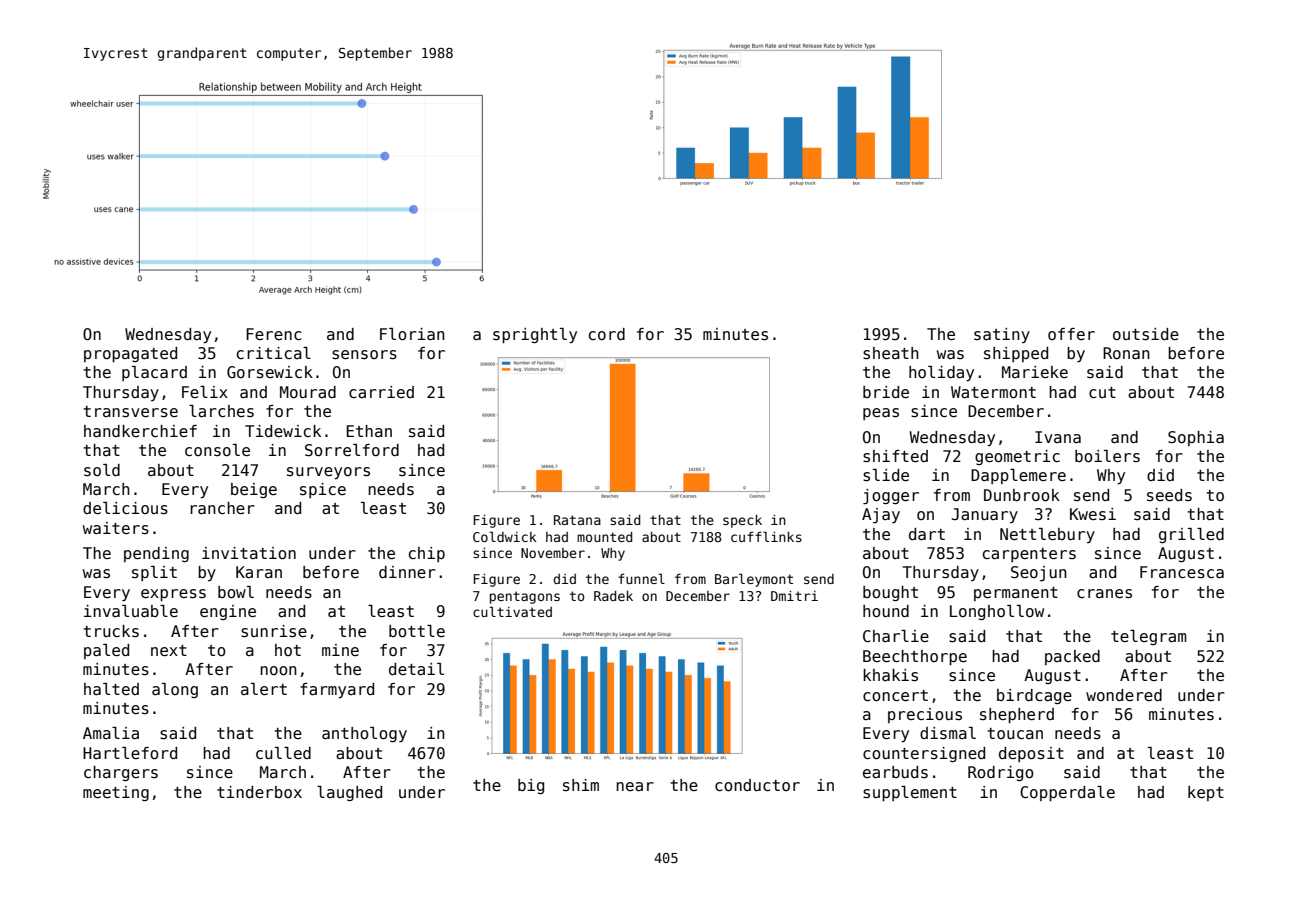 The width and height of the page is (1308, 924). Describe the element at coordinates (886, 392) in the page. I see `bride` at that location.
